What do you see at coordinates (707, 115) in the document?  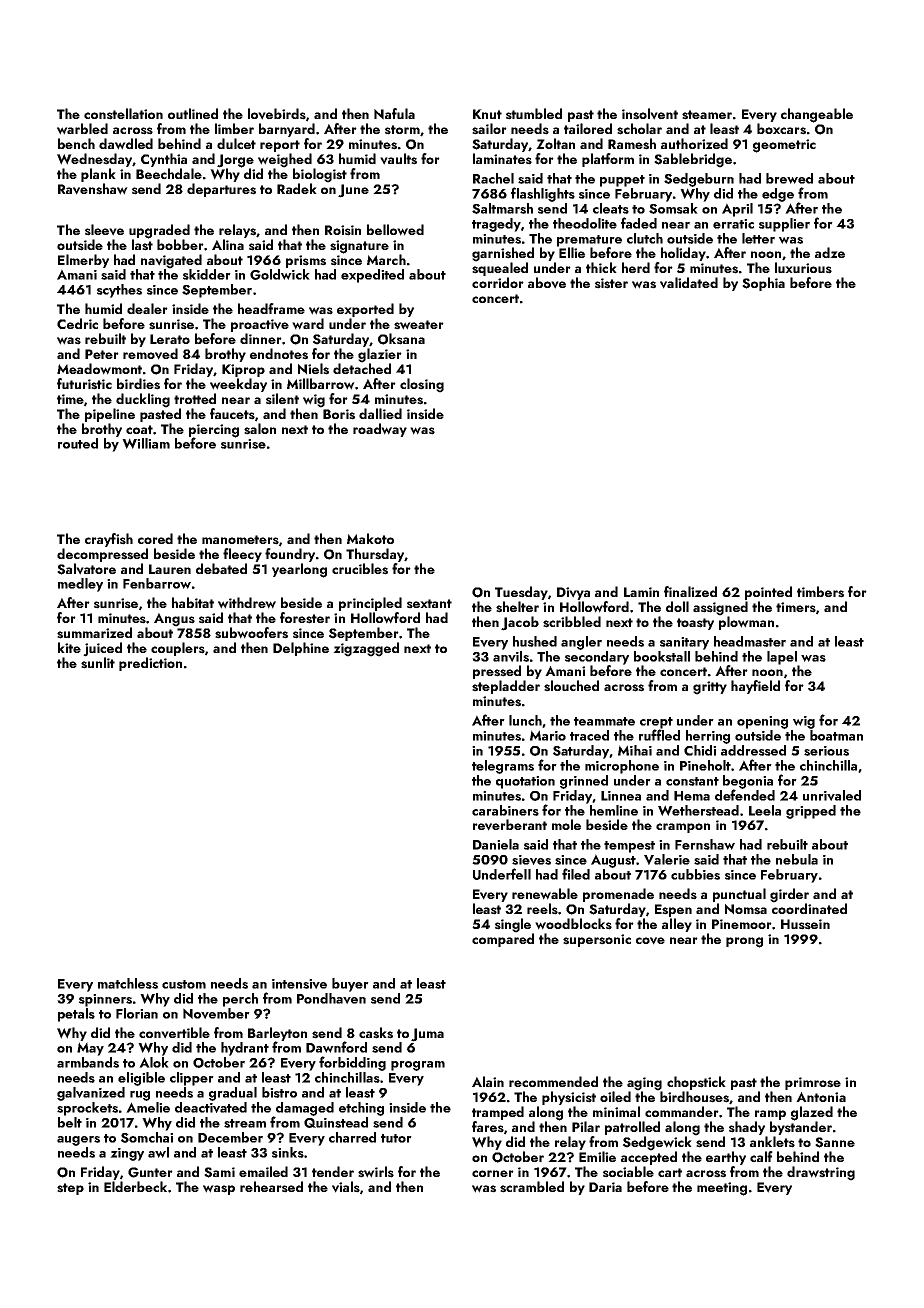 I see `steamer` at bounding box center [707, 115].
